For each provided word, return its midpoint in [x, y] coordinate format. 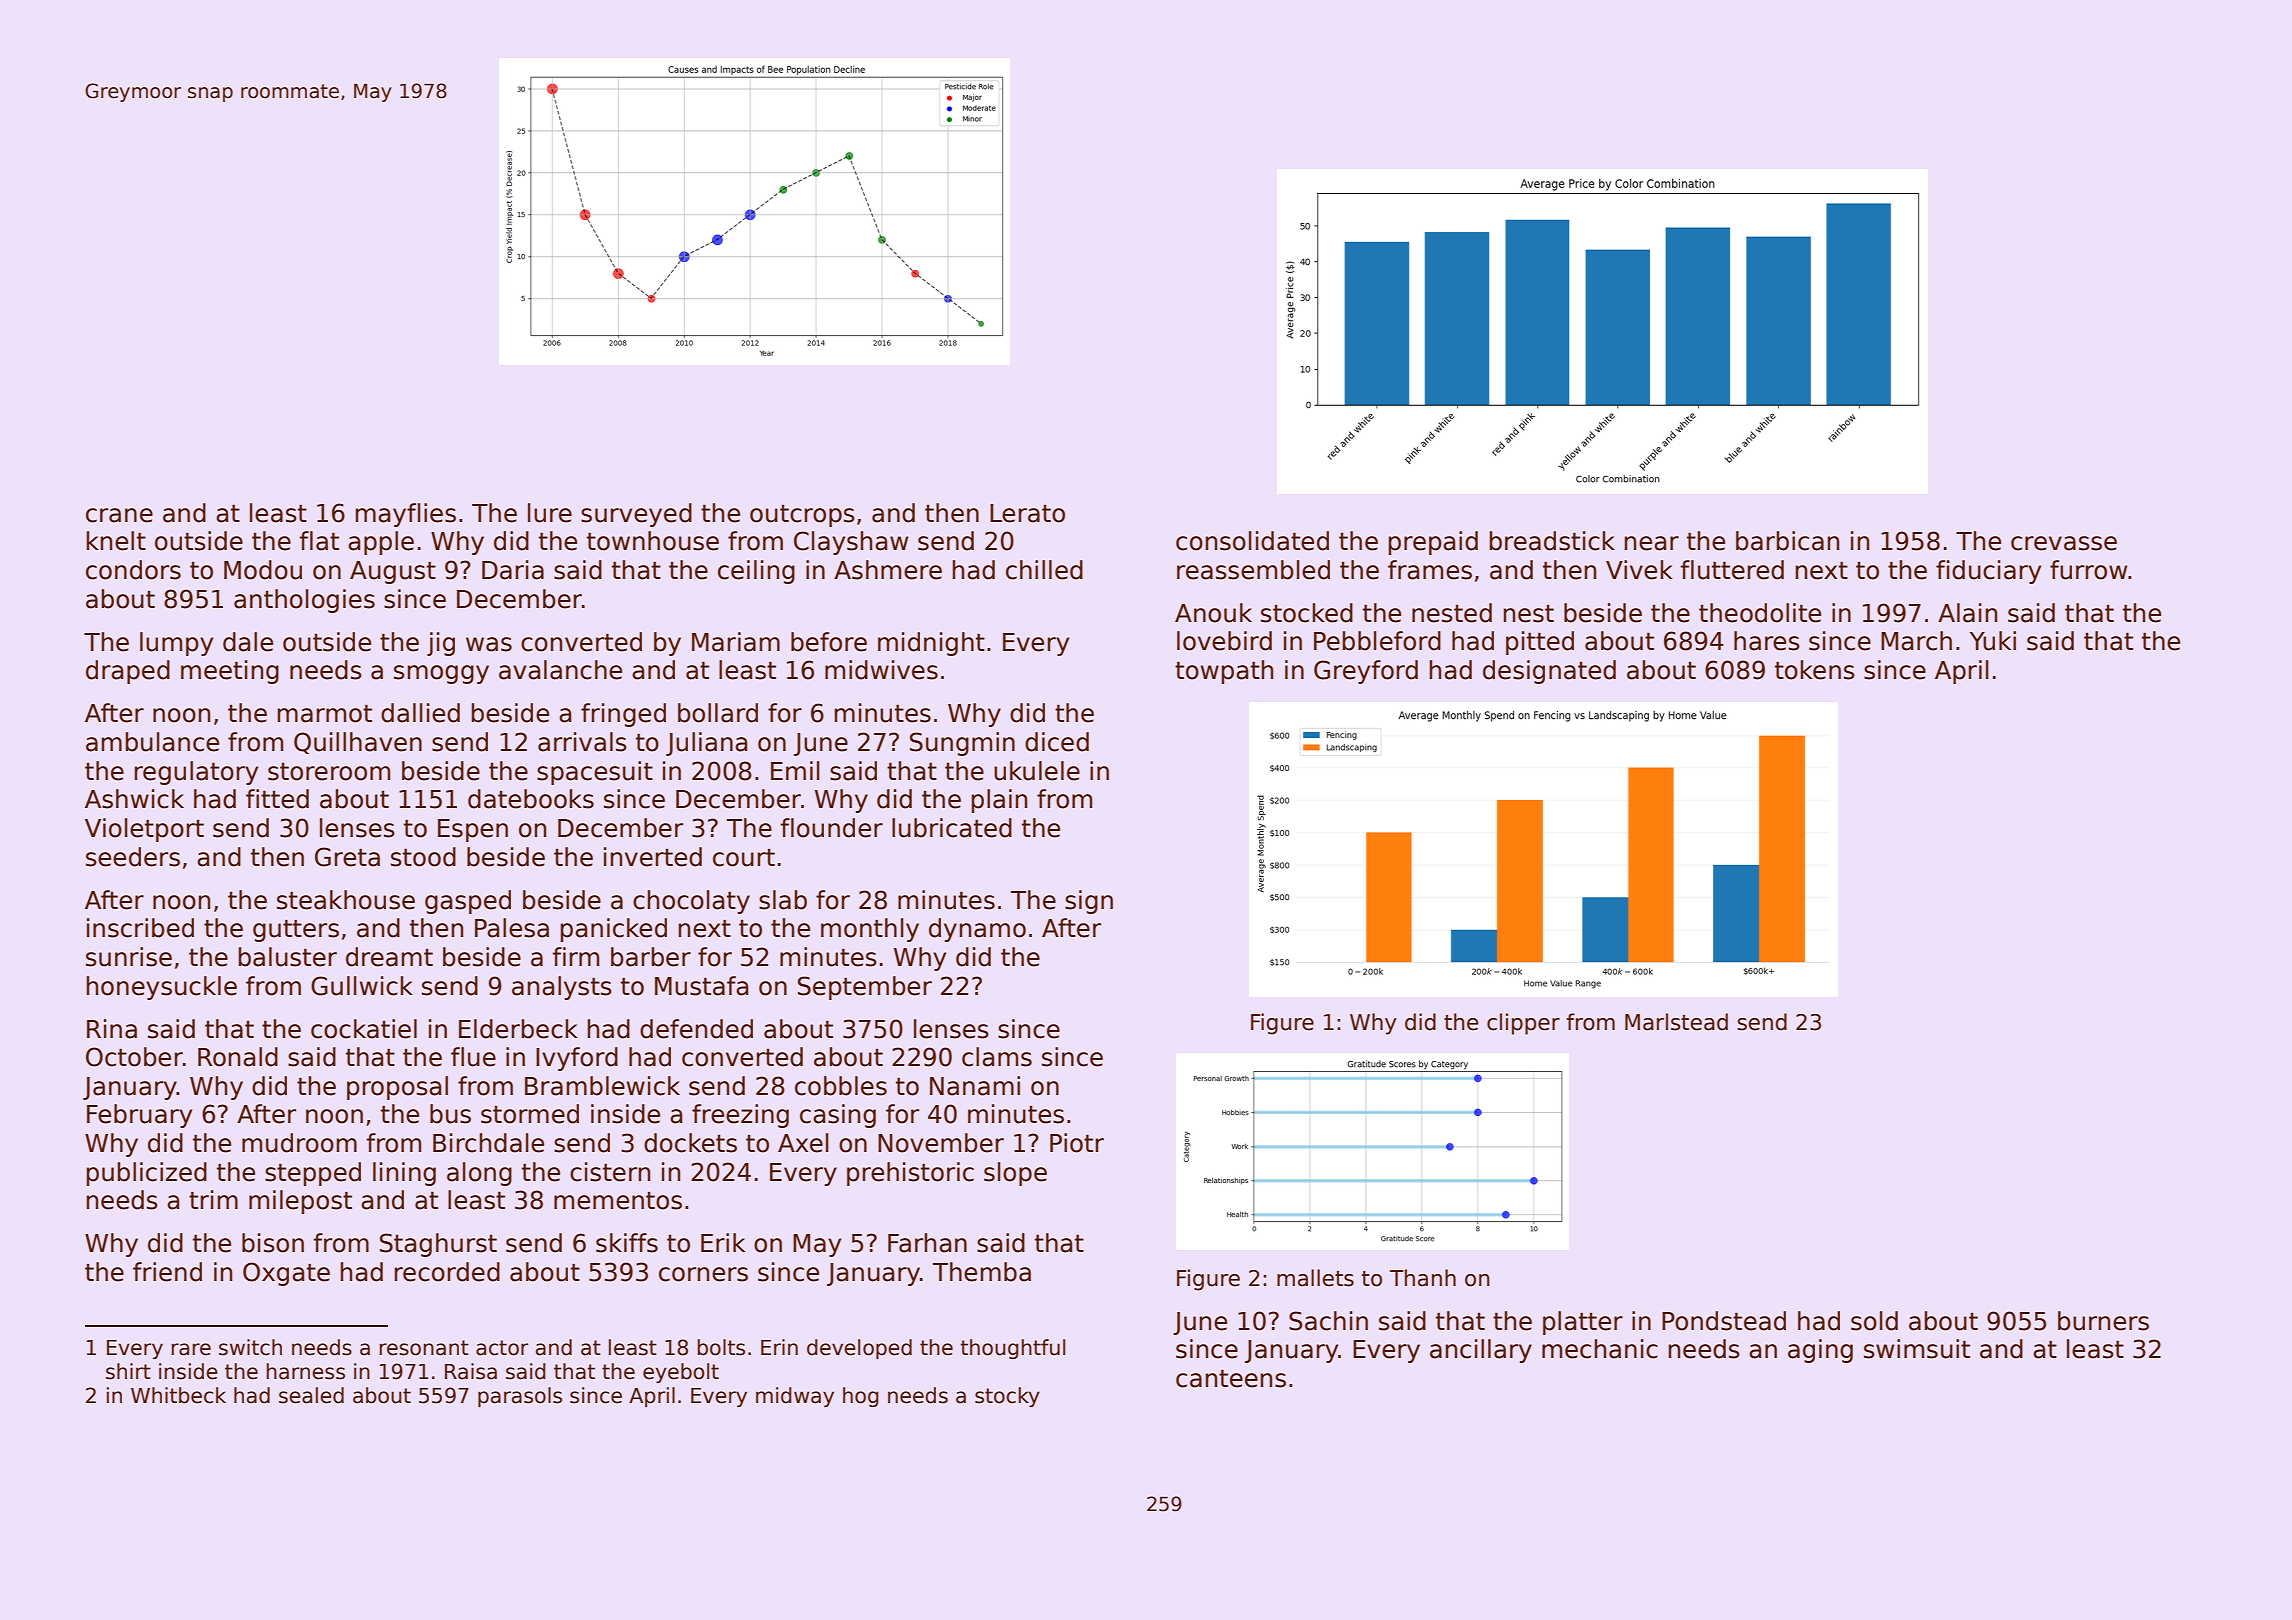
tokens [1815, 670]
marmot [325, 713]
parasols [520, 1397]
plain [999, 801]
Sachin [1328, 1321]
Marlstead [1676, 1022]
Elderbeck [518, 1029]
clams [997, 1057]
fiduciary [1988, 572]
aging [1820, 1351]
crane [119, 515]
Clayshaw [851, 543]
